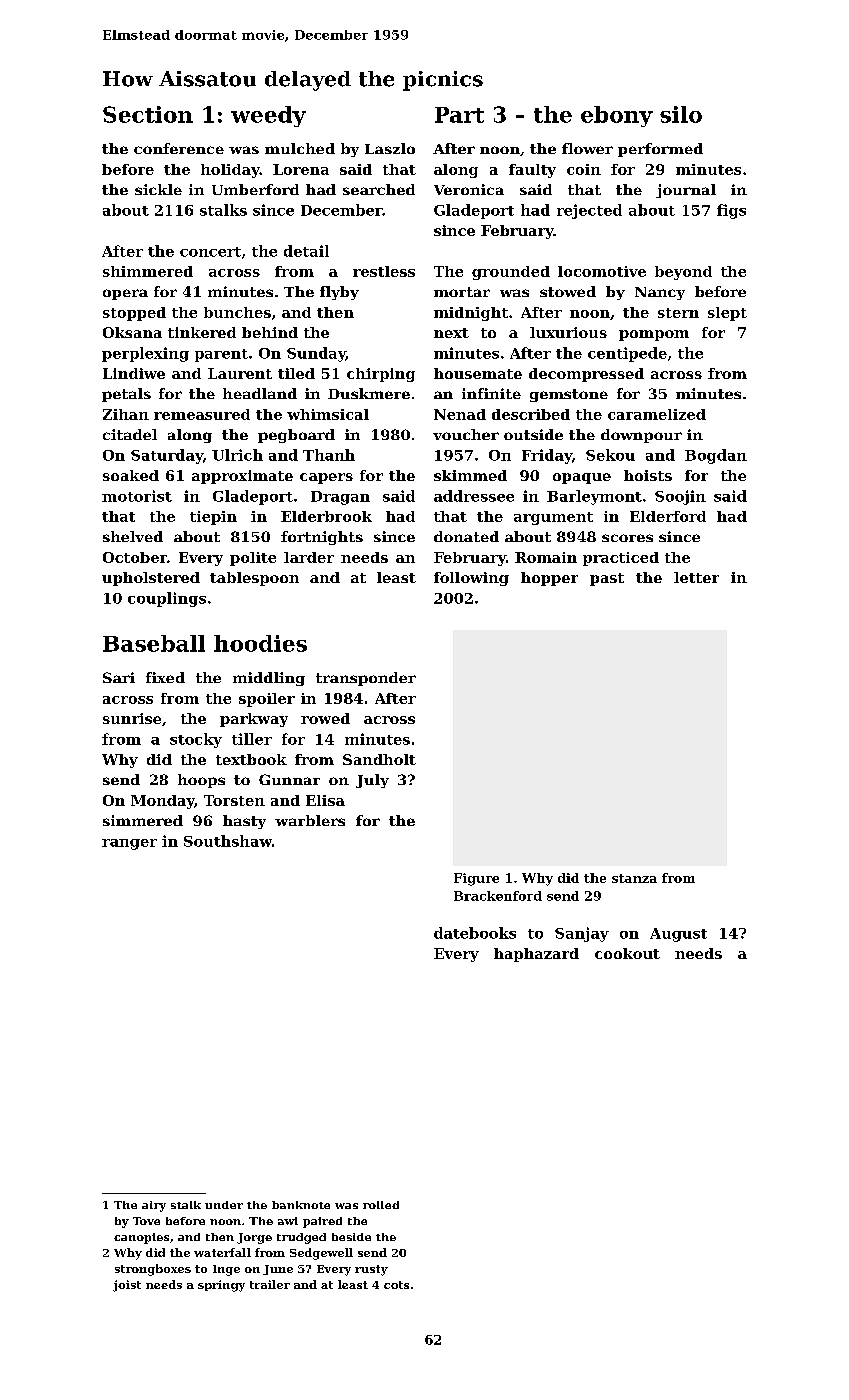 This page has height=1400, width=849. Describe the element at coordinates (668, 516) in the page. I see `Elderford` at that location.
